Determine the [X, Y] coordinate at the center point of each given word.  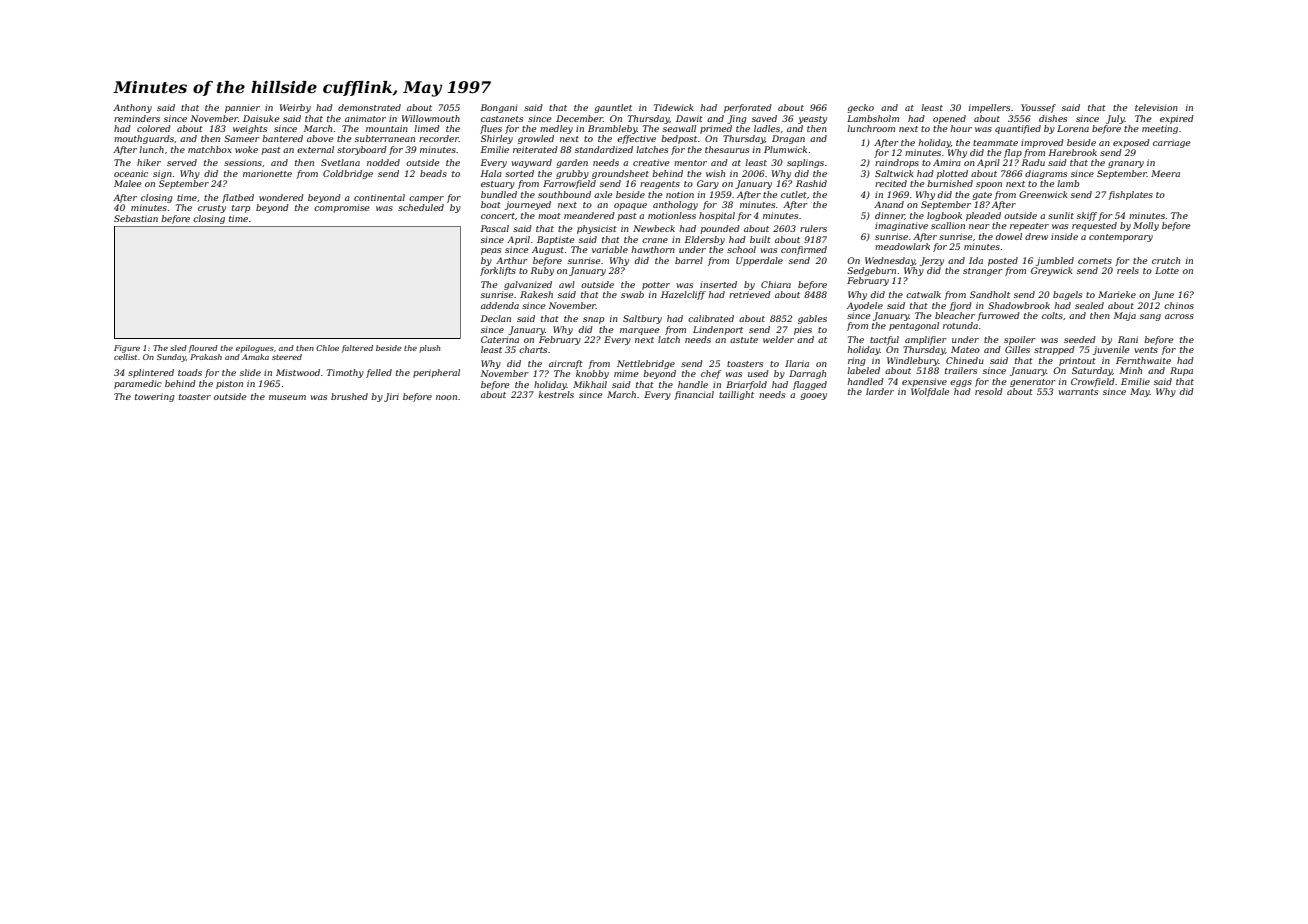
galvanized [528, 285]
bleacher [955, 315]
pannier [242, 108]
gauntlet [613, 108]
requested [1094, 226]
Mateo [965, 349]
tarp [241, 209]
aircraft [566, 364]
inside [1064, 236]
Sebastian [136, 218]
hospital [717, 216]
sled [178, 348]
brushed [349, 396]
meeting [1160, 129]
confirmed [804, 250]
